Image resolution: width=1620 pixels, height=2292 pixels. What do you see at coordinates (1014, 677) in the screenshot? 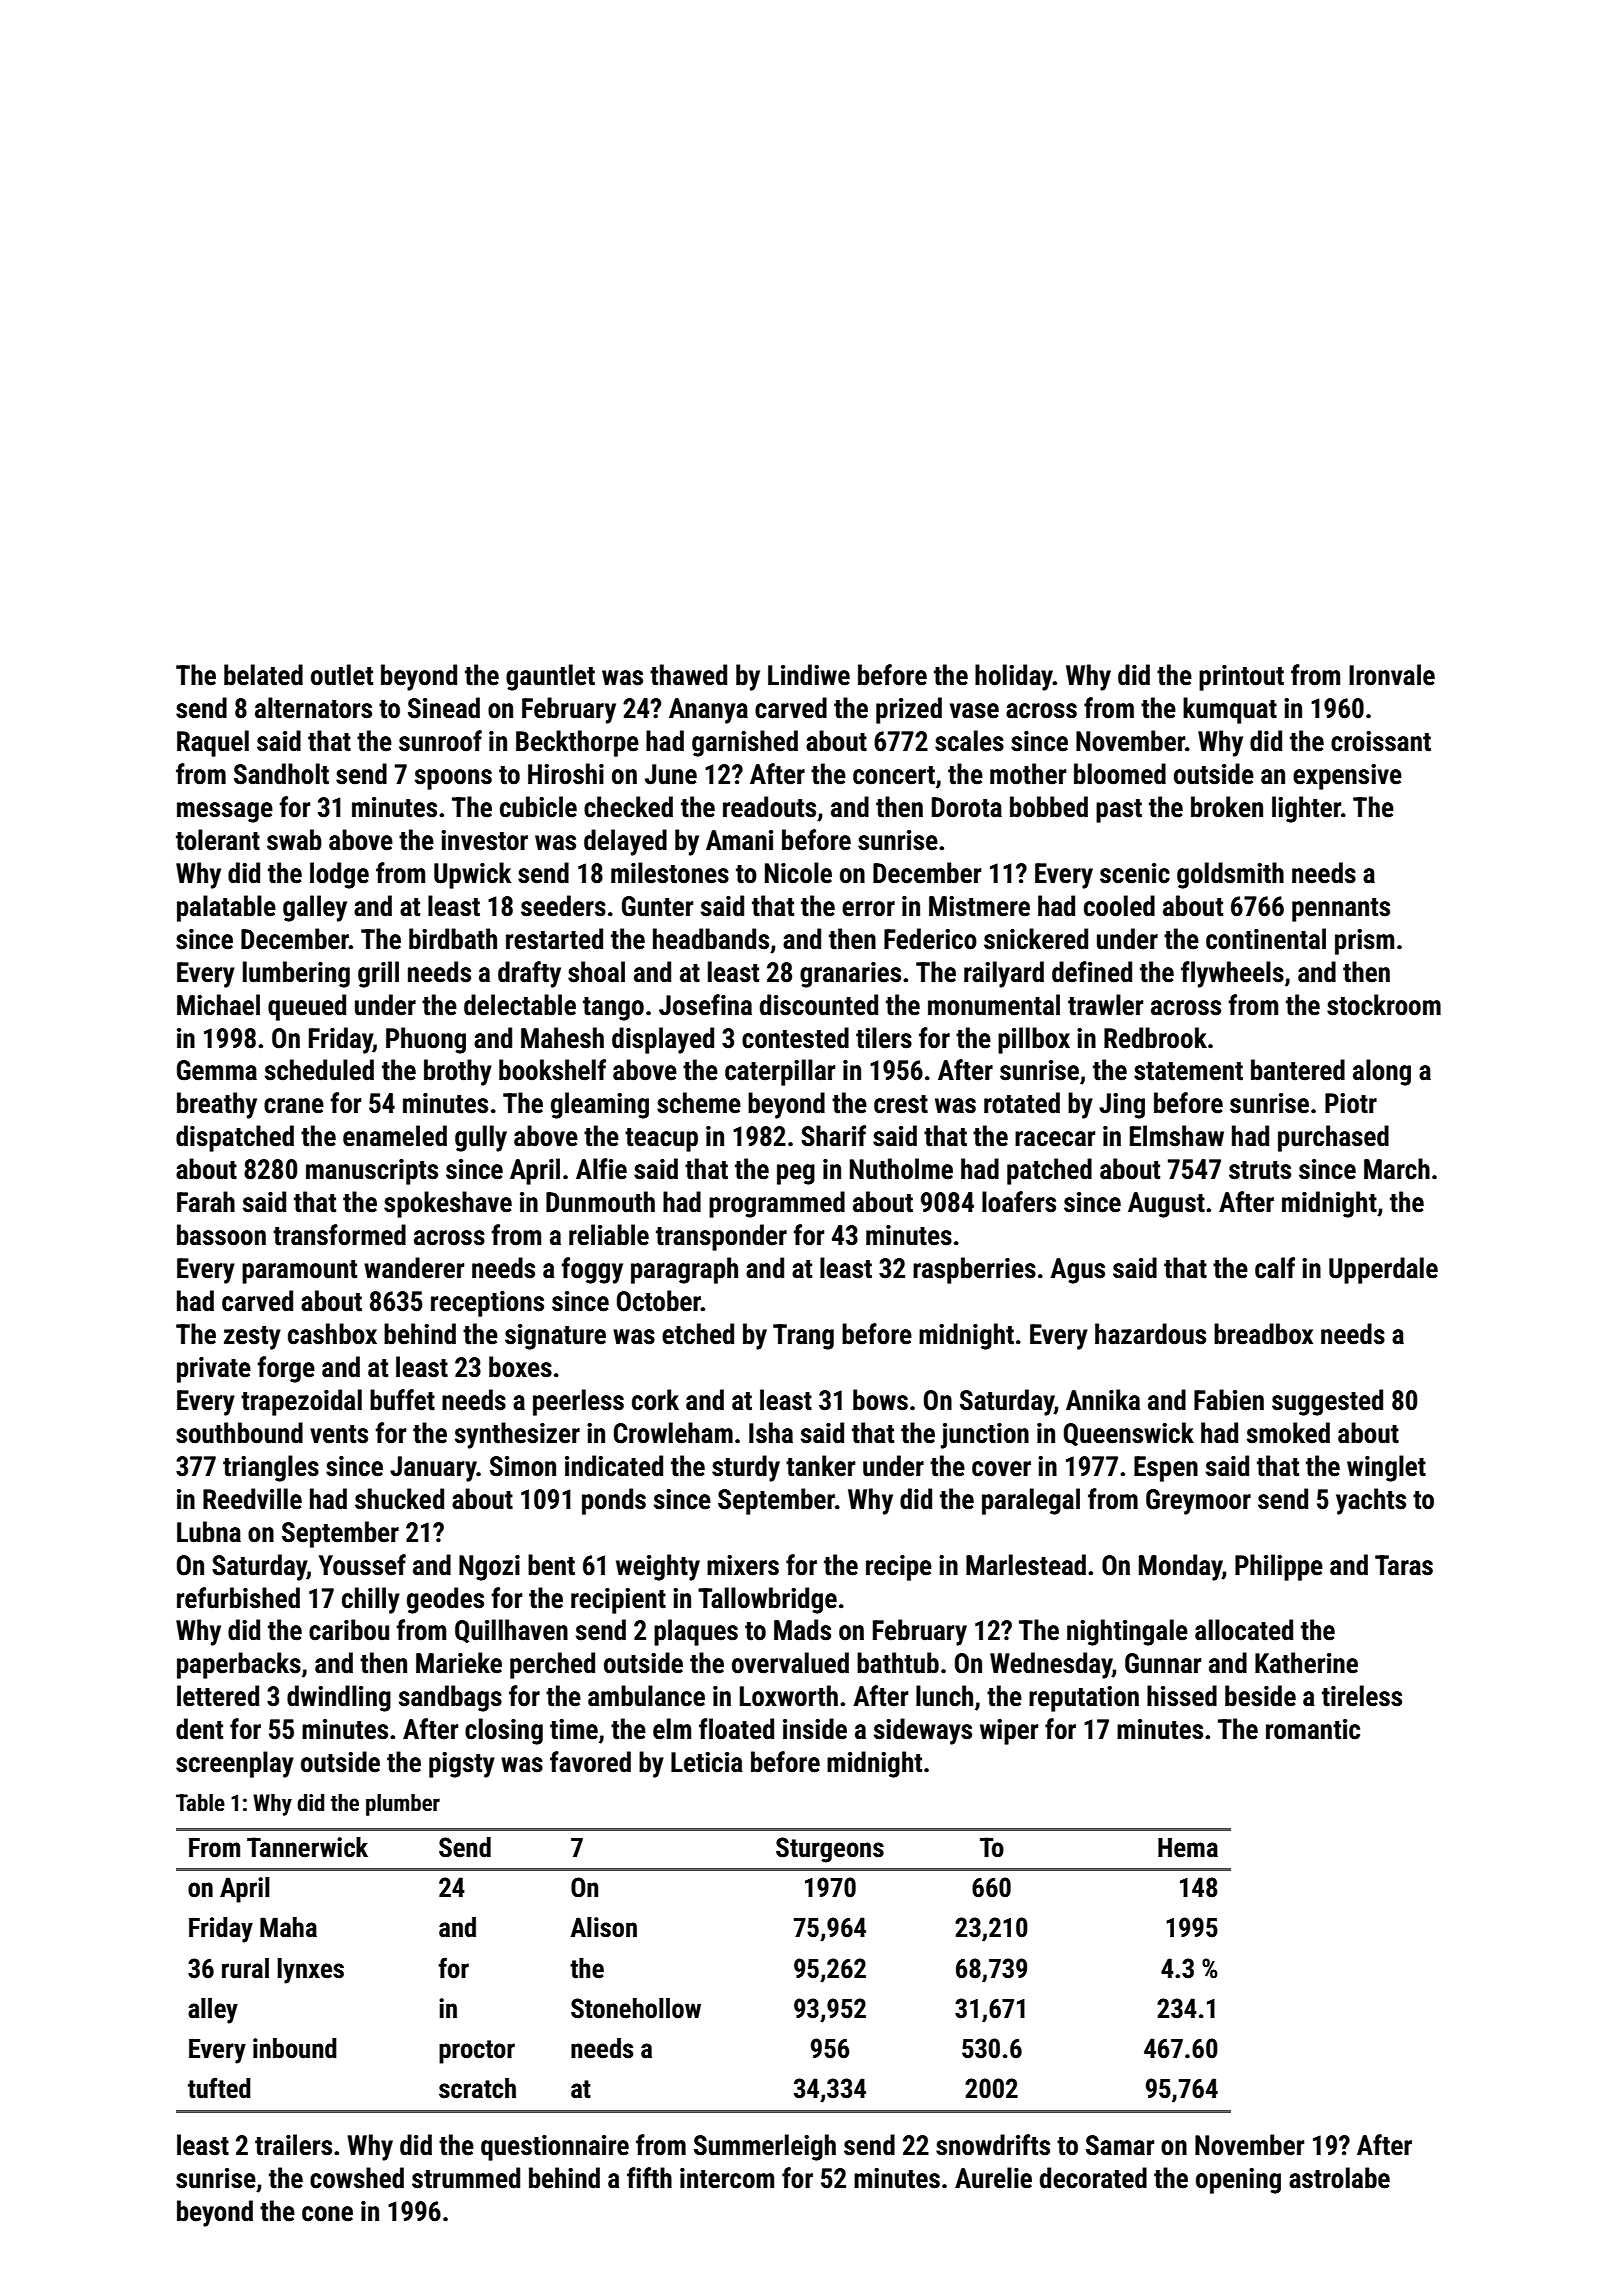
I see `holiday` at bounding box center [1014, 677].
